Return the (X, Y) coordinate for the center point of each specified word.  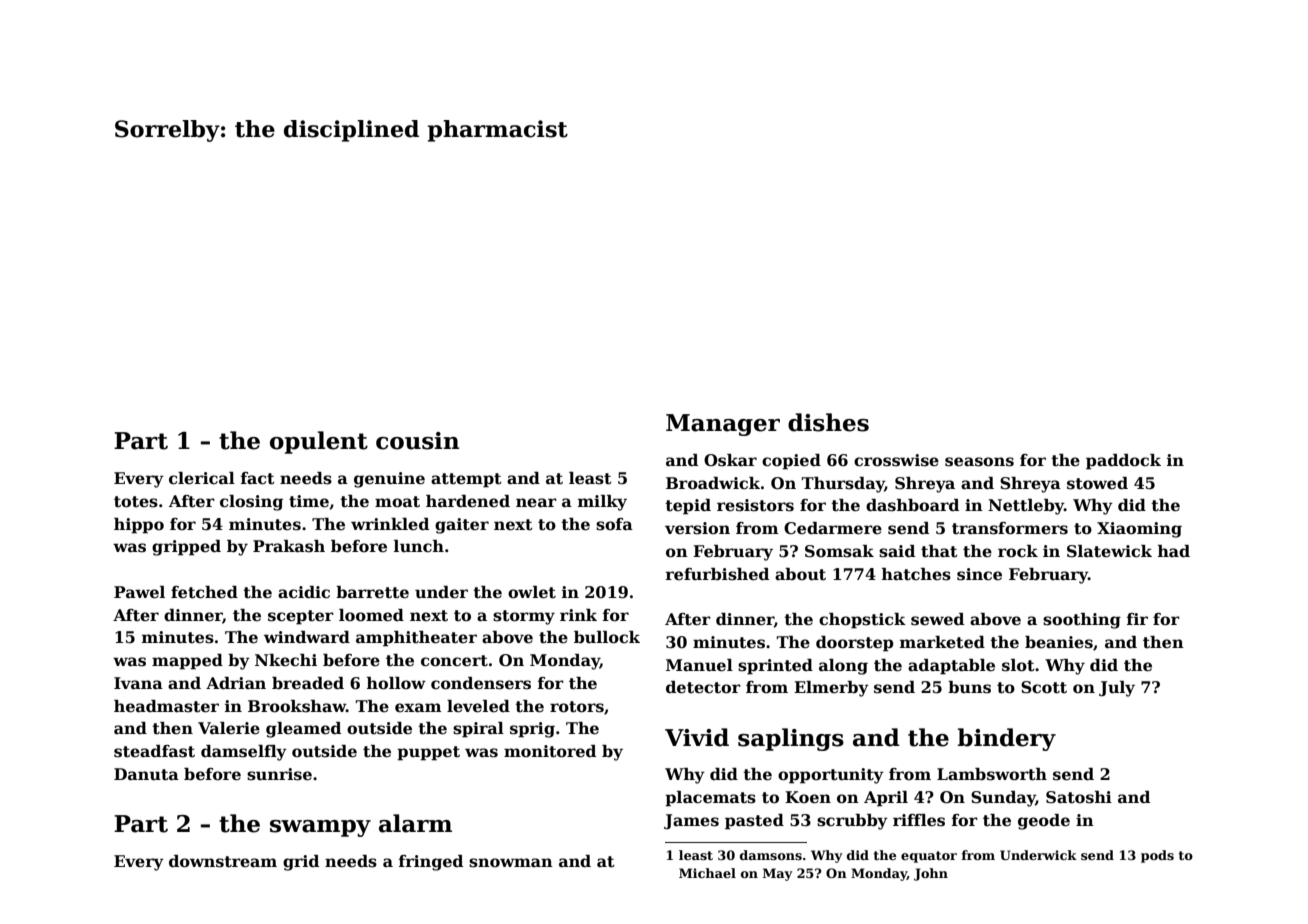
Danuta (146, 774)
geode (1044, 822)
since (979, 574)
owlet (532, 592)
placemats (710, 799)
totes (136, 502)
